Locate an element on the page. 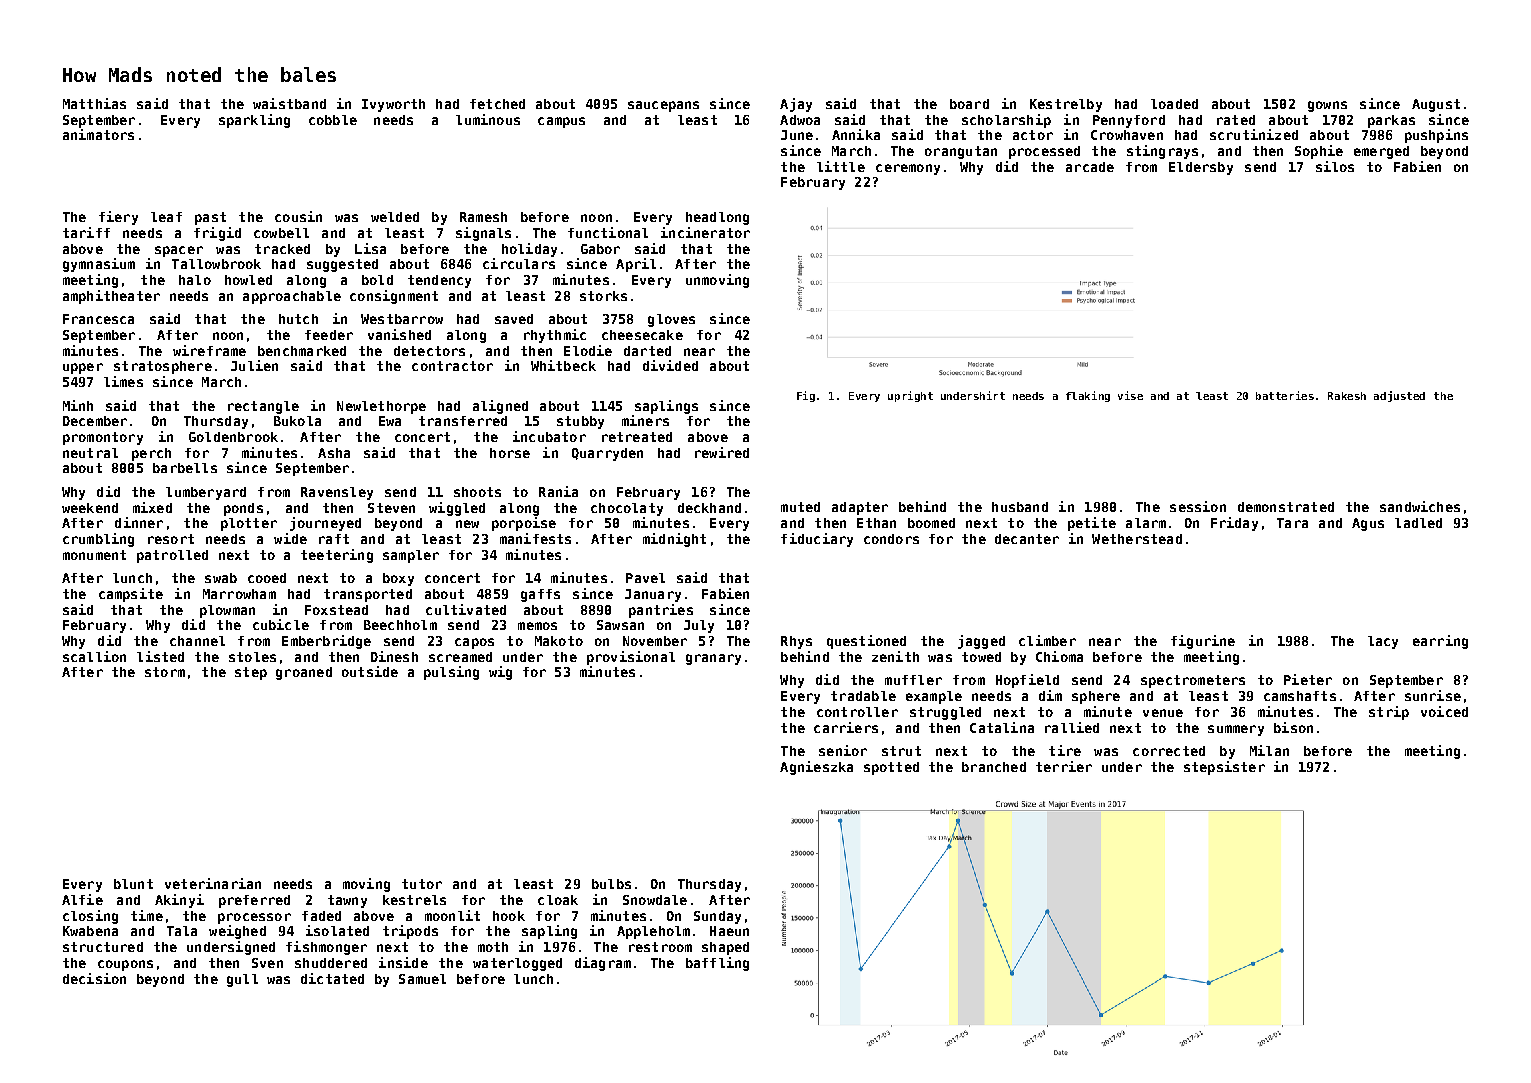 This page has width=1531, height=1083. listed is located at coordinates (160, 656).
